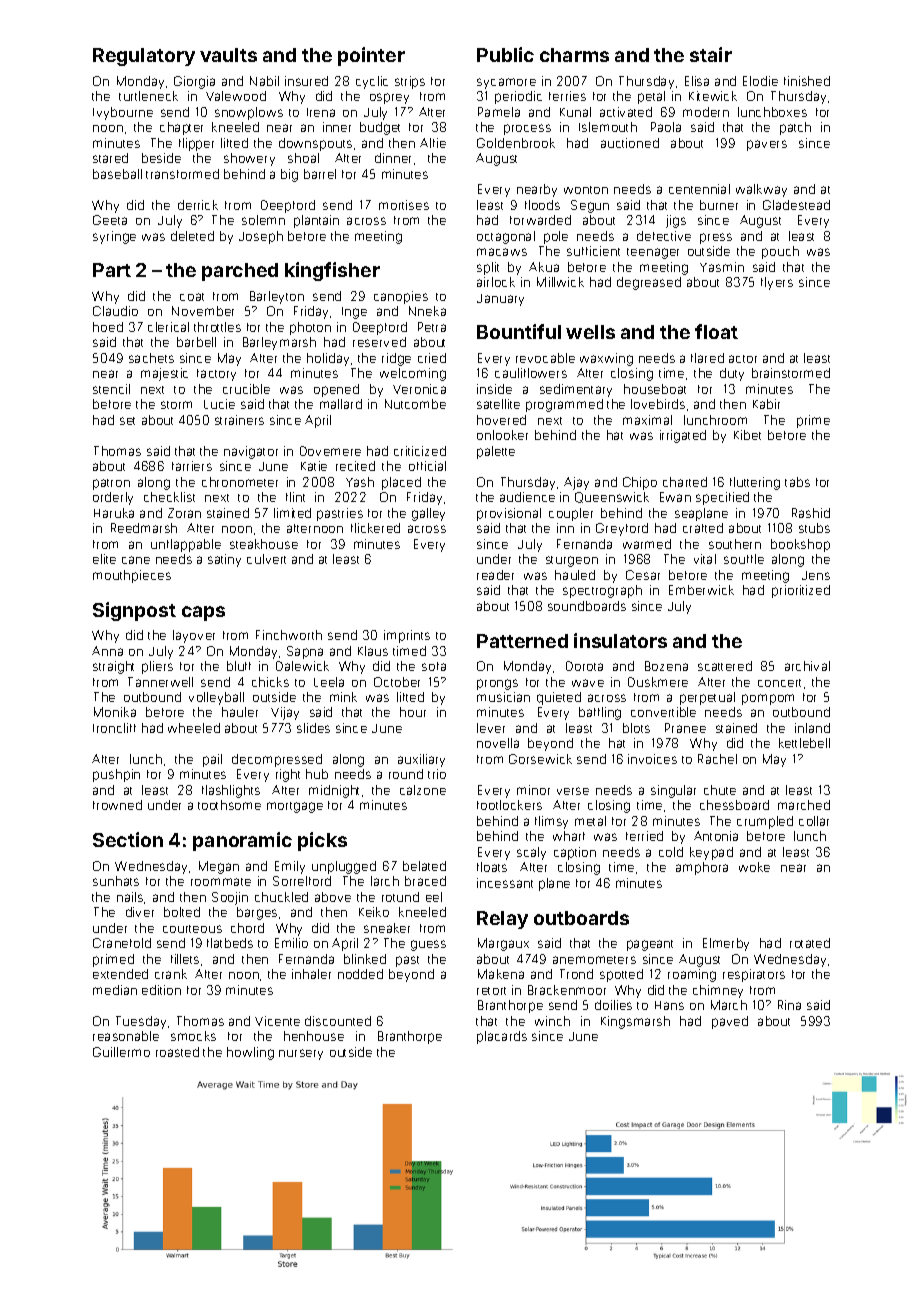  What do you see at coordinates (371, 56) in the image?
I see `pointer` at bounding box center [371, 56].
